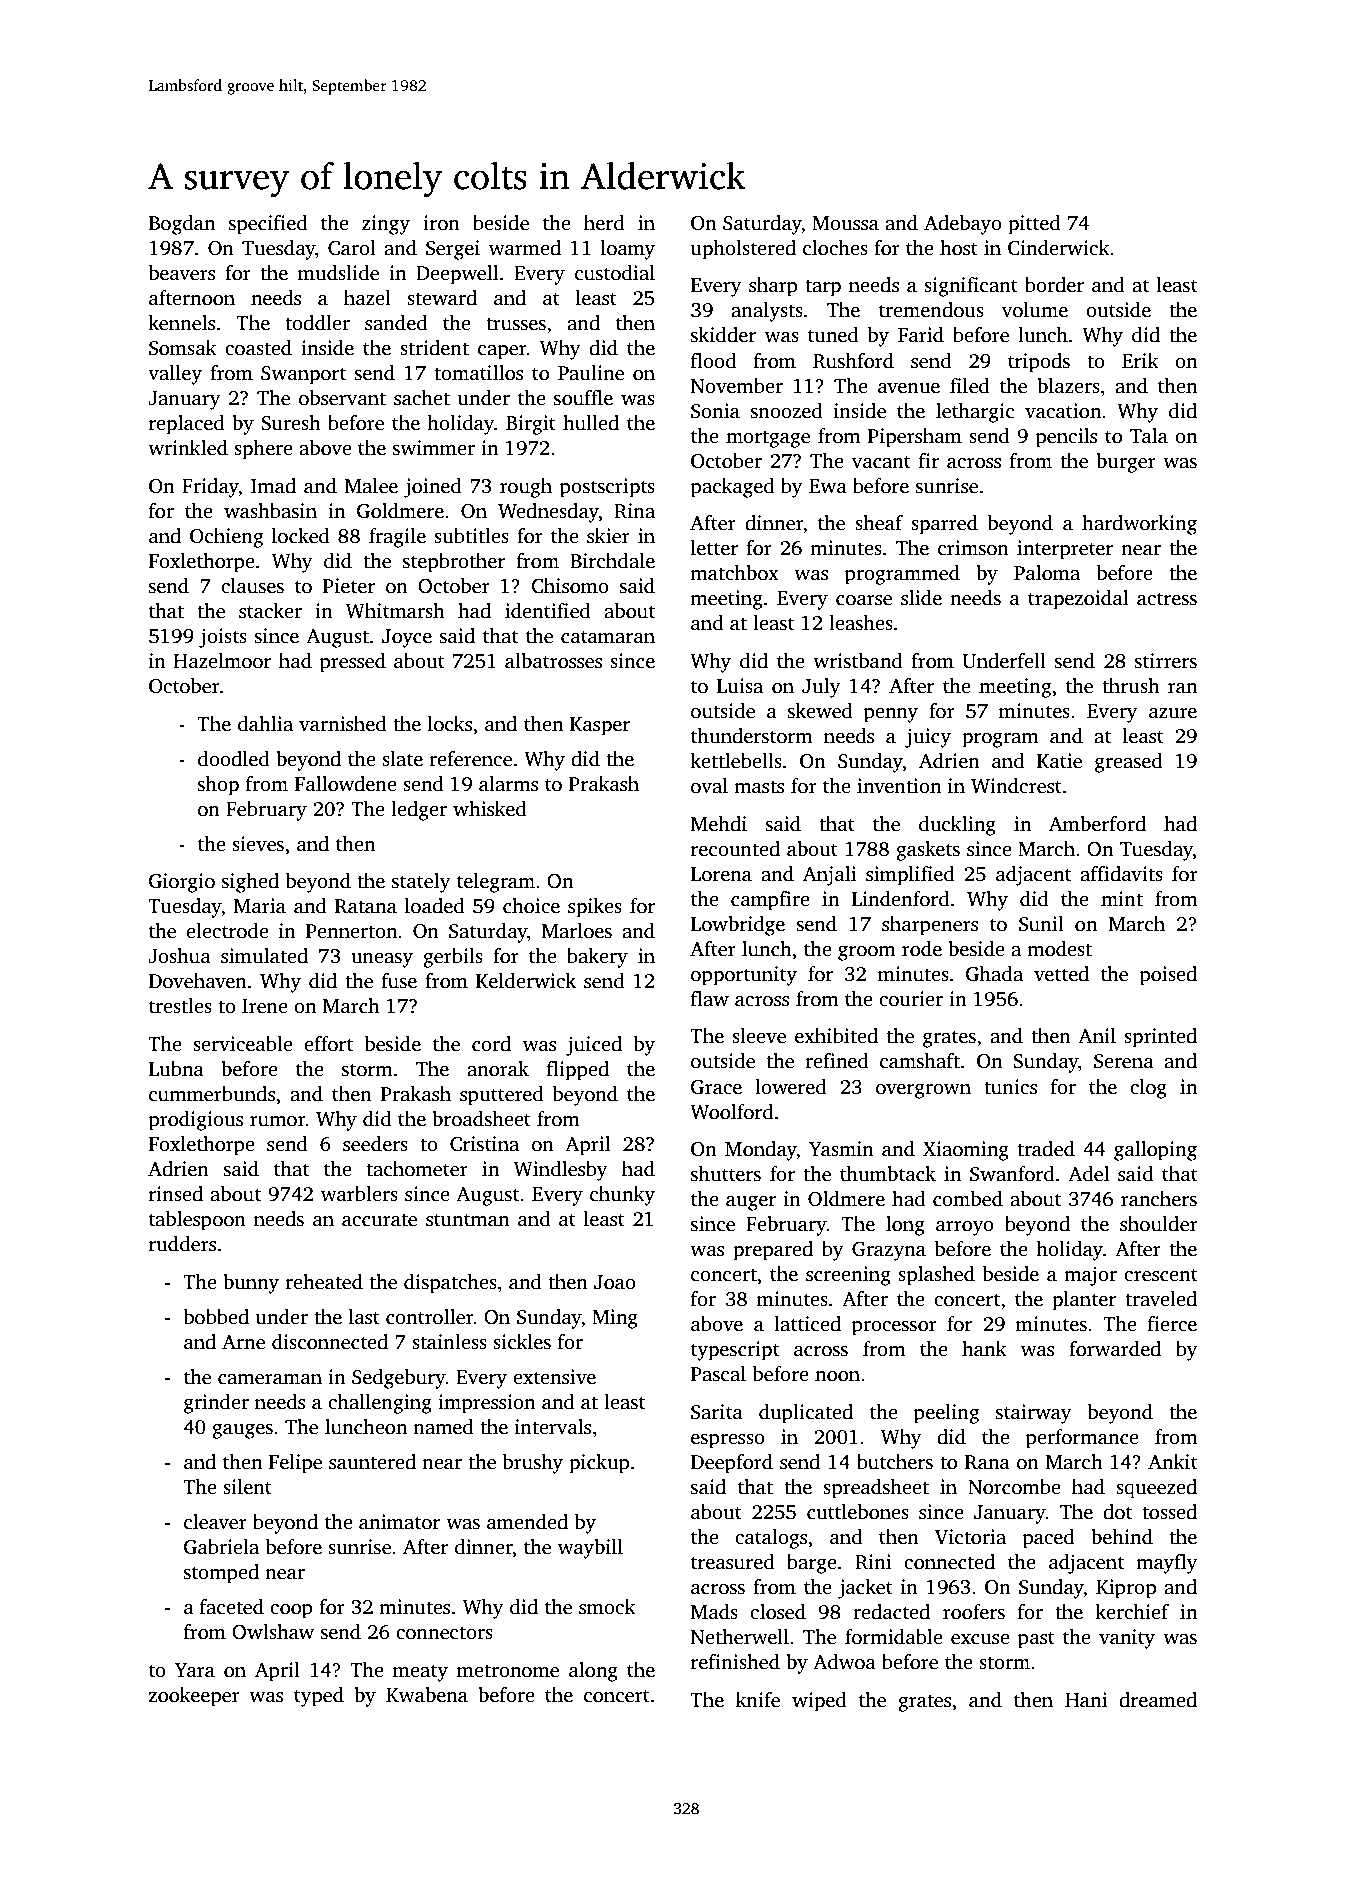 The width and height of the screenshot is (1346, 1904). What do you see at coordinates (899, 786) in the screenshot?
I see `invention` at bounding box center [899, 786].
